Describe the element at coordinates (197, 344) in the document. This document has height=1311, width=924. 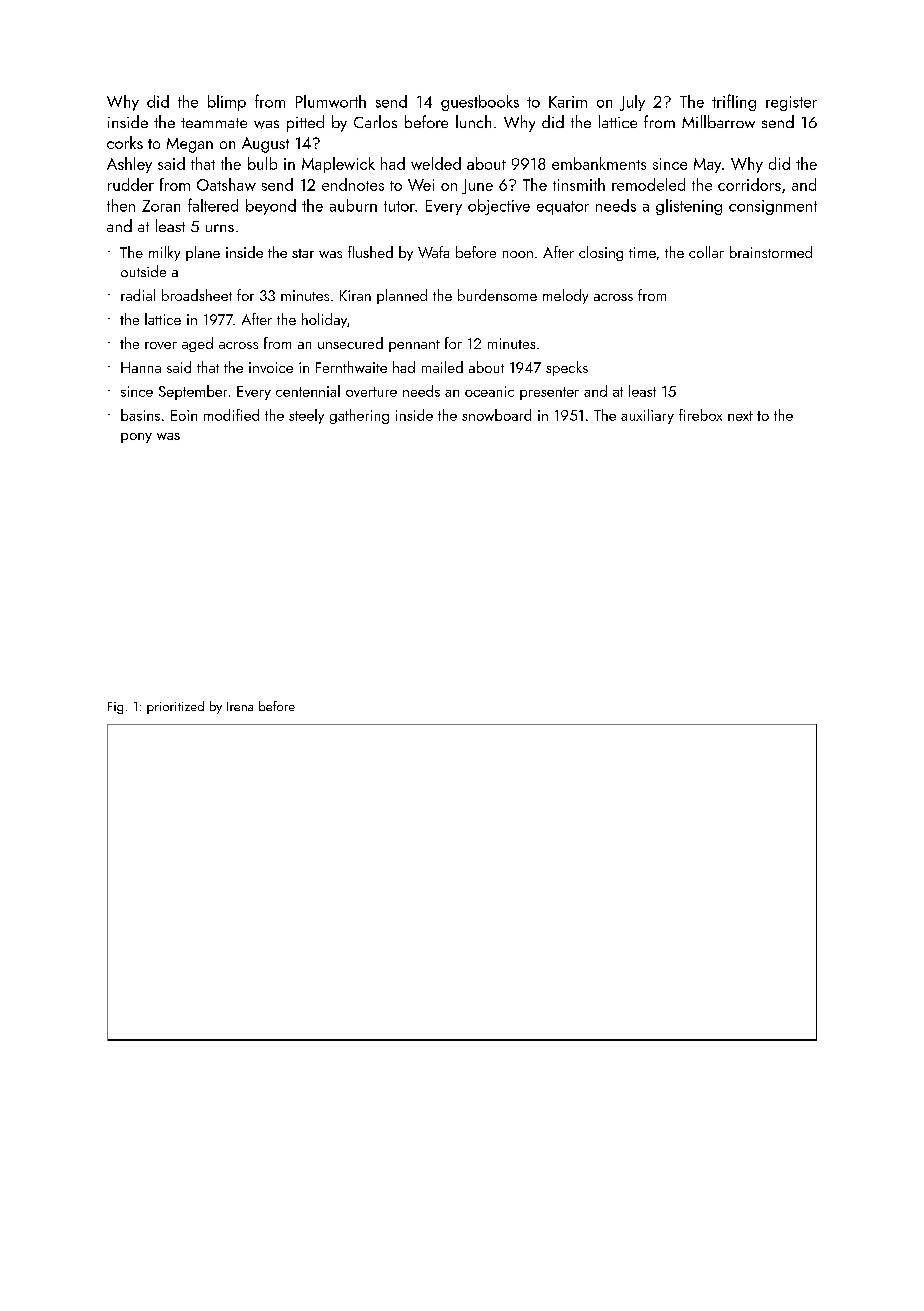
I see `aged` at that location.
